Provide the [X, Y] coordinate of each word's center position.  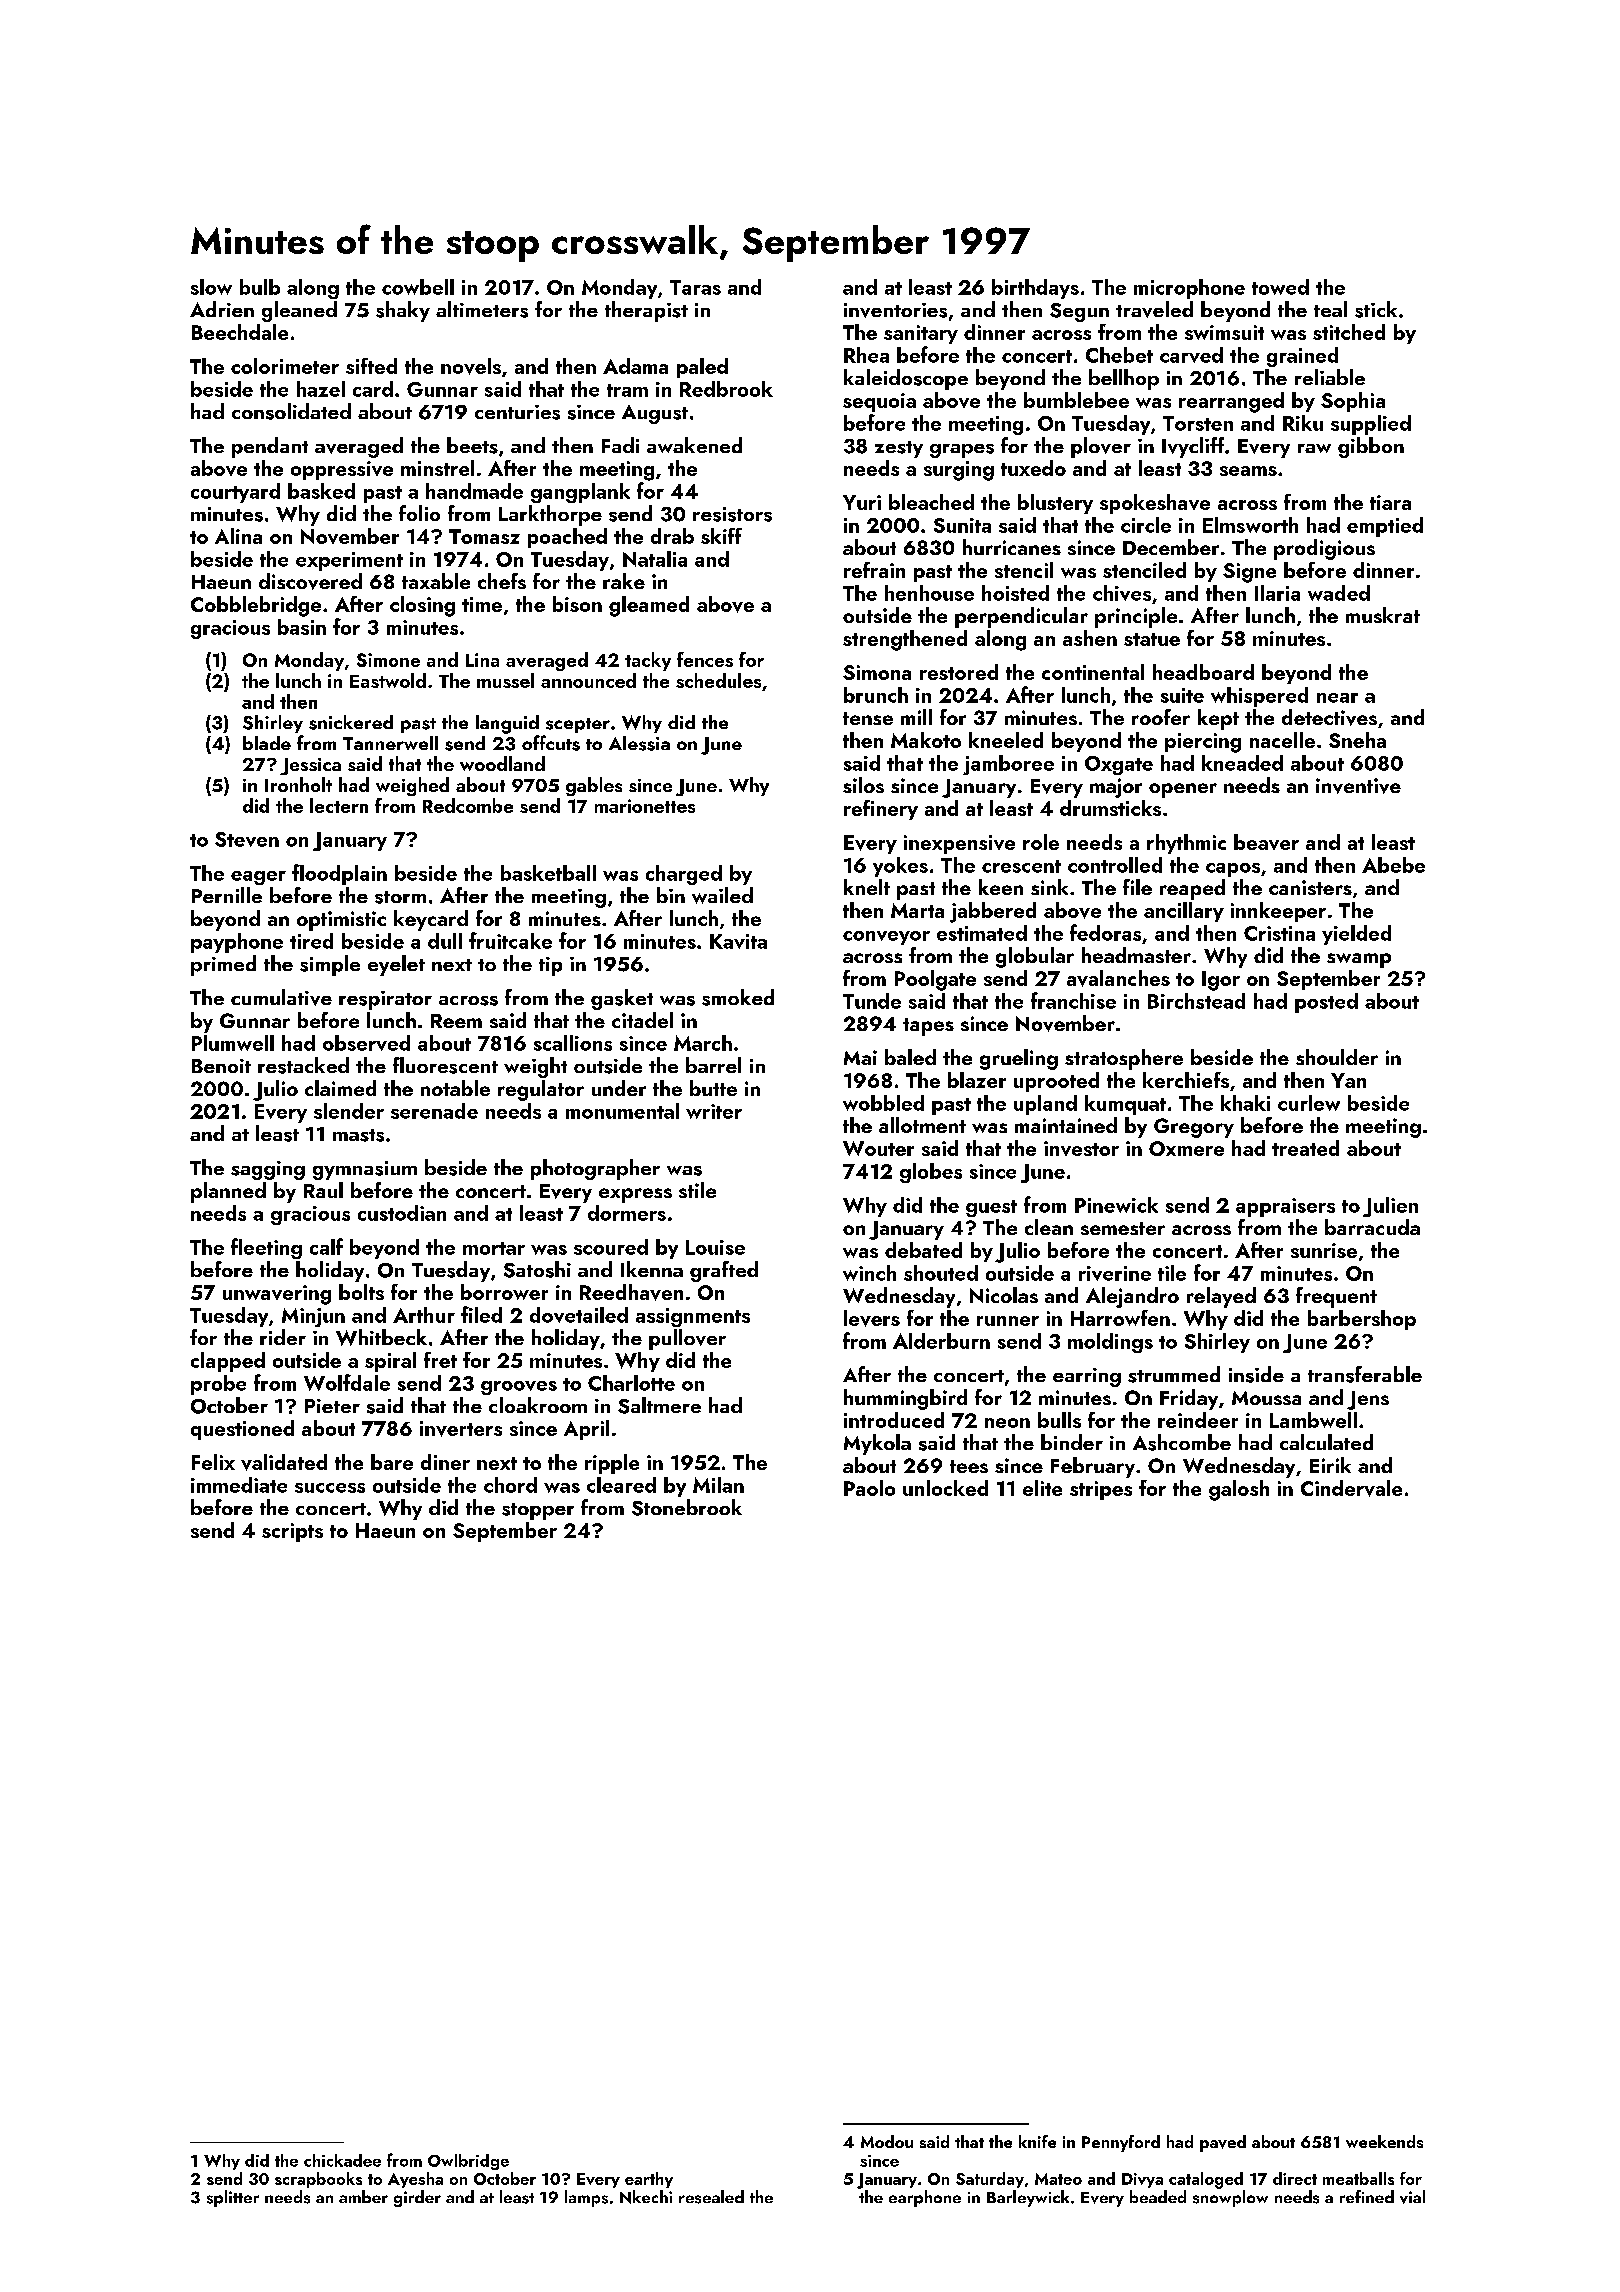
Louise [715, 1247]
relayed [1221, 1297]
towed [1280, 287]
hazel [321, 389]
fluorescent [445, 1065]
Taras [695, 287]
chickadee [342, 2160]
